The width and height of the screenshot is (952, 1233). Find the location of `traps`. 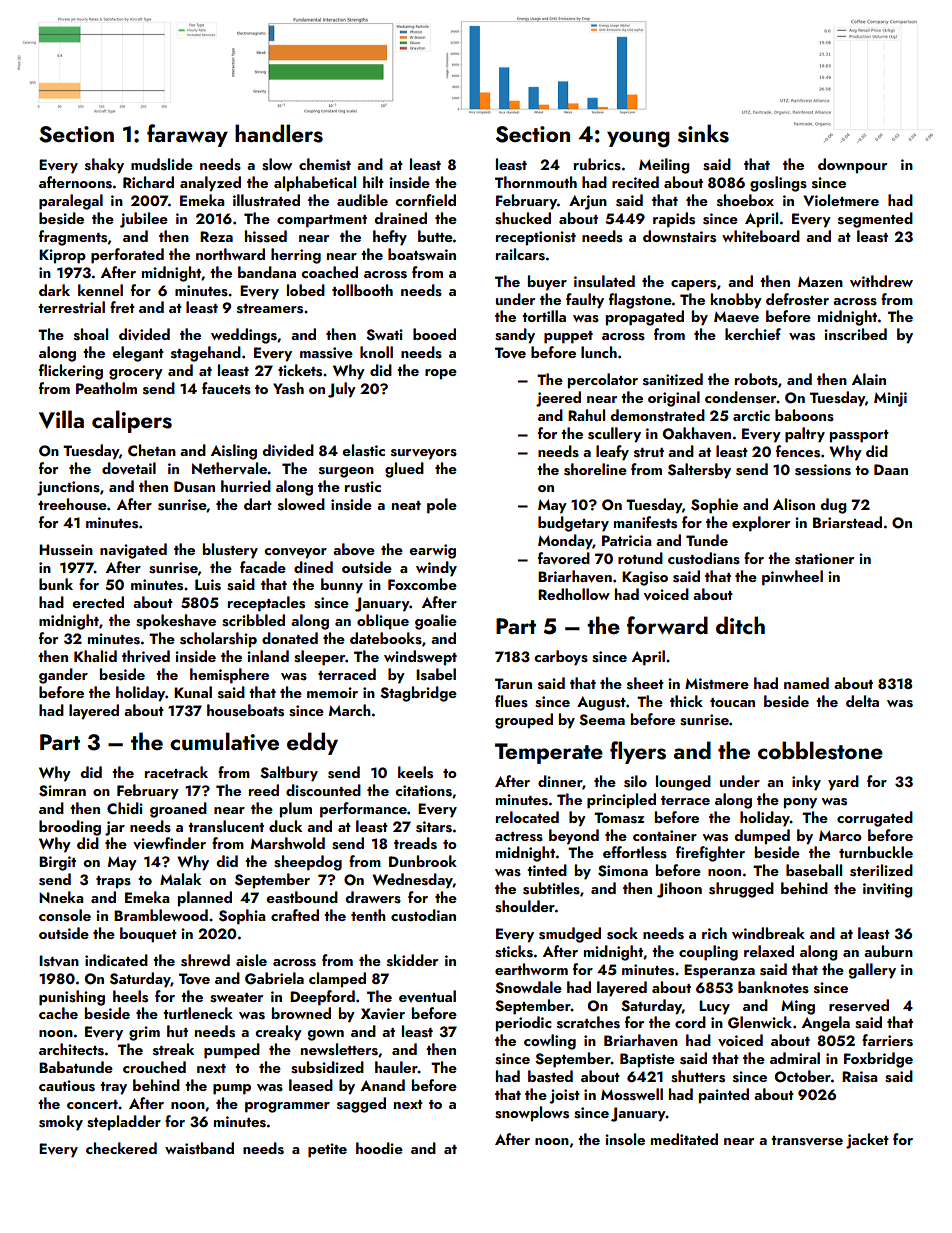

traps is located at coordinates (113, 882).
